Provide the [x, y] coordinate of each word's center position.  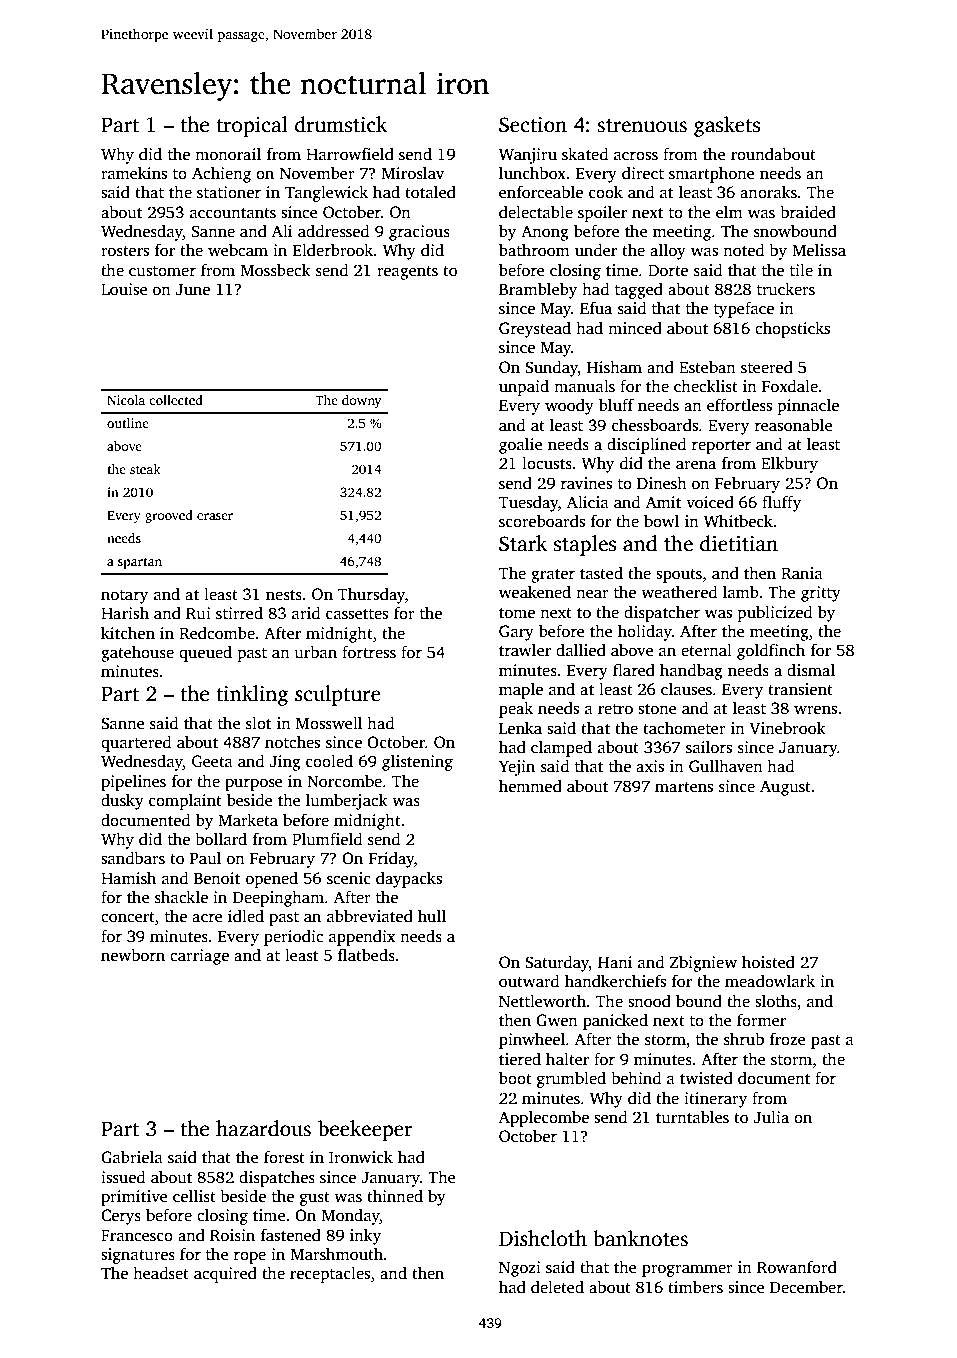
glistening [417, 763]
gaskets [727, 126]
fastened [291, 1235]
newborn [133, 955]
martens [684, 787]
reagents [407, 273]
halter [567, 1059]
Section [533, 125]
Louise [124, 289]
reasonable [793, 425]
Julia [771, 1117]
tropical [252, 126]
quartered [136, 744]
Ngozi [520, 1269]
